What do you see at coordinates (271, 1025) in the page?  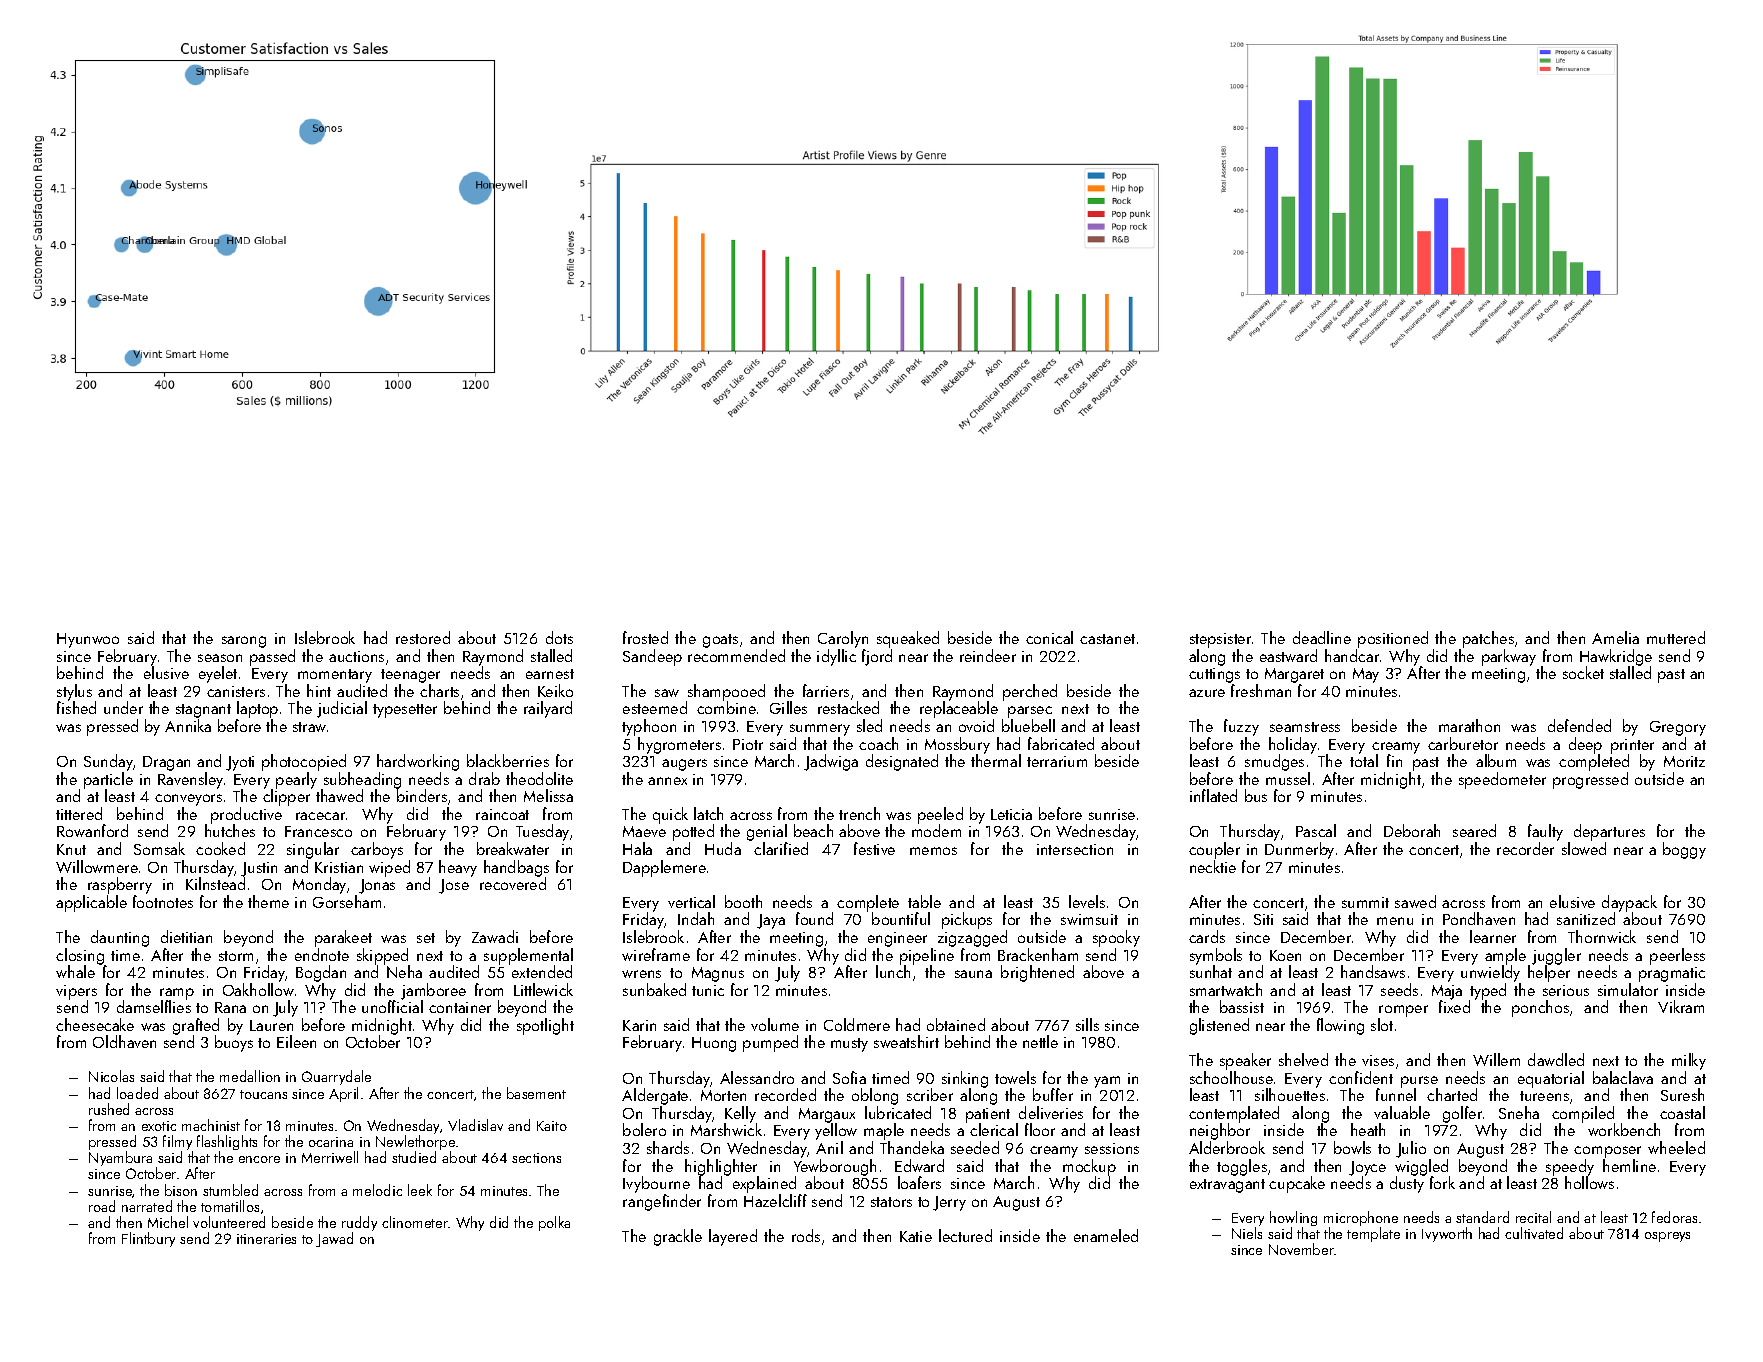 I see `Lauren` at bounding box center [271, 1025].
